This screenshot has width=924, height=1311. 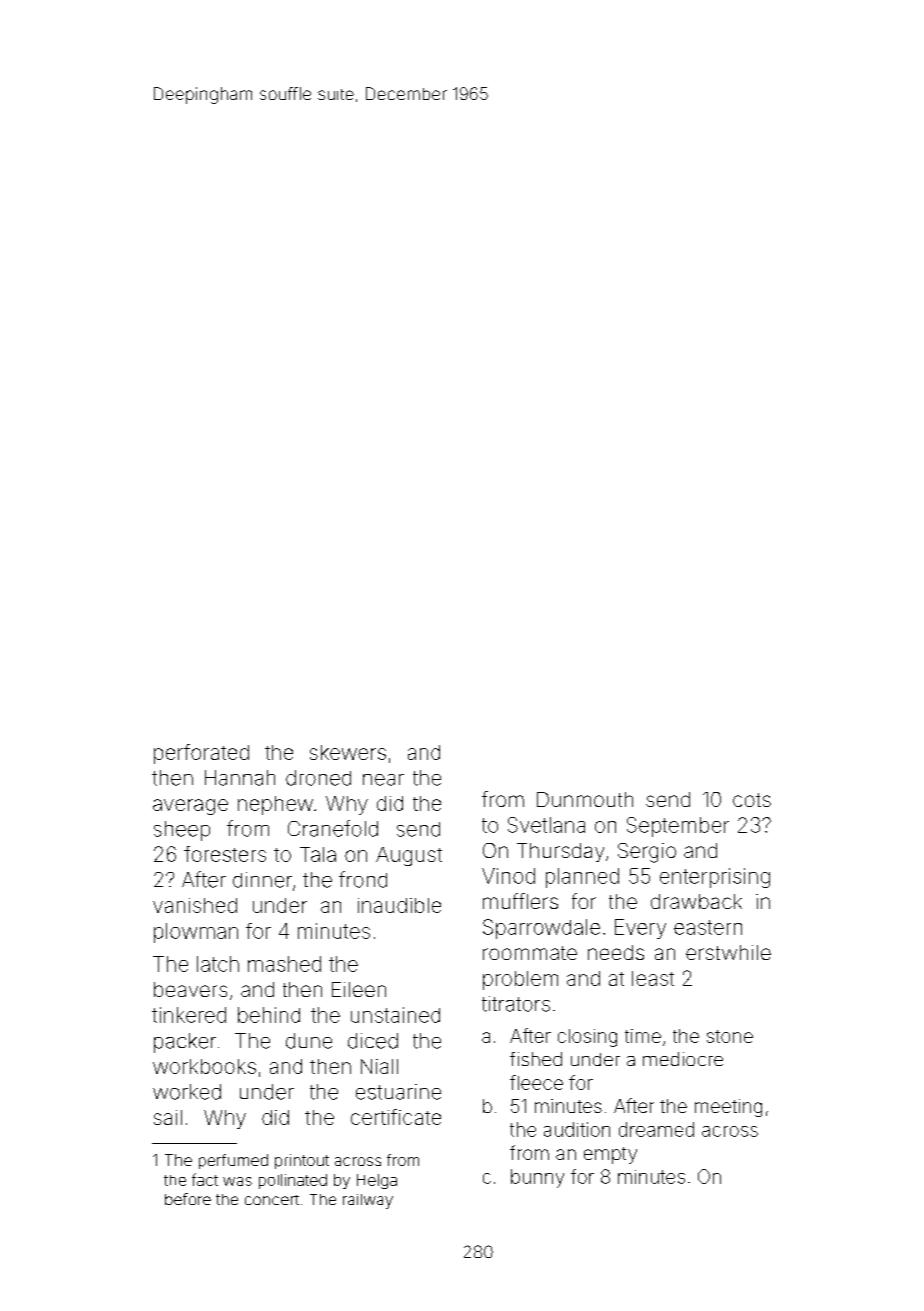 What do you see at coordinates (359, 989) in the screenshot?
I see `Eileen` at bounding box center [359, 989].
